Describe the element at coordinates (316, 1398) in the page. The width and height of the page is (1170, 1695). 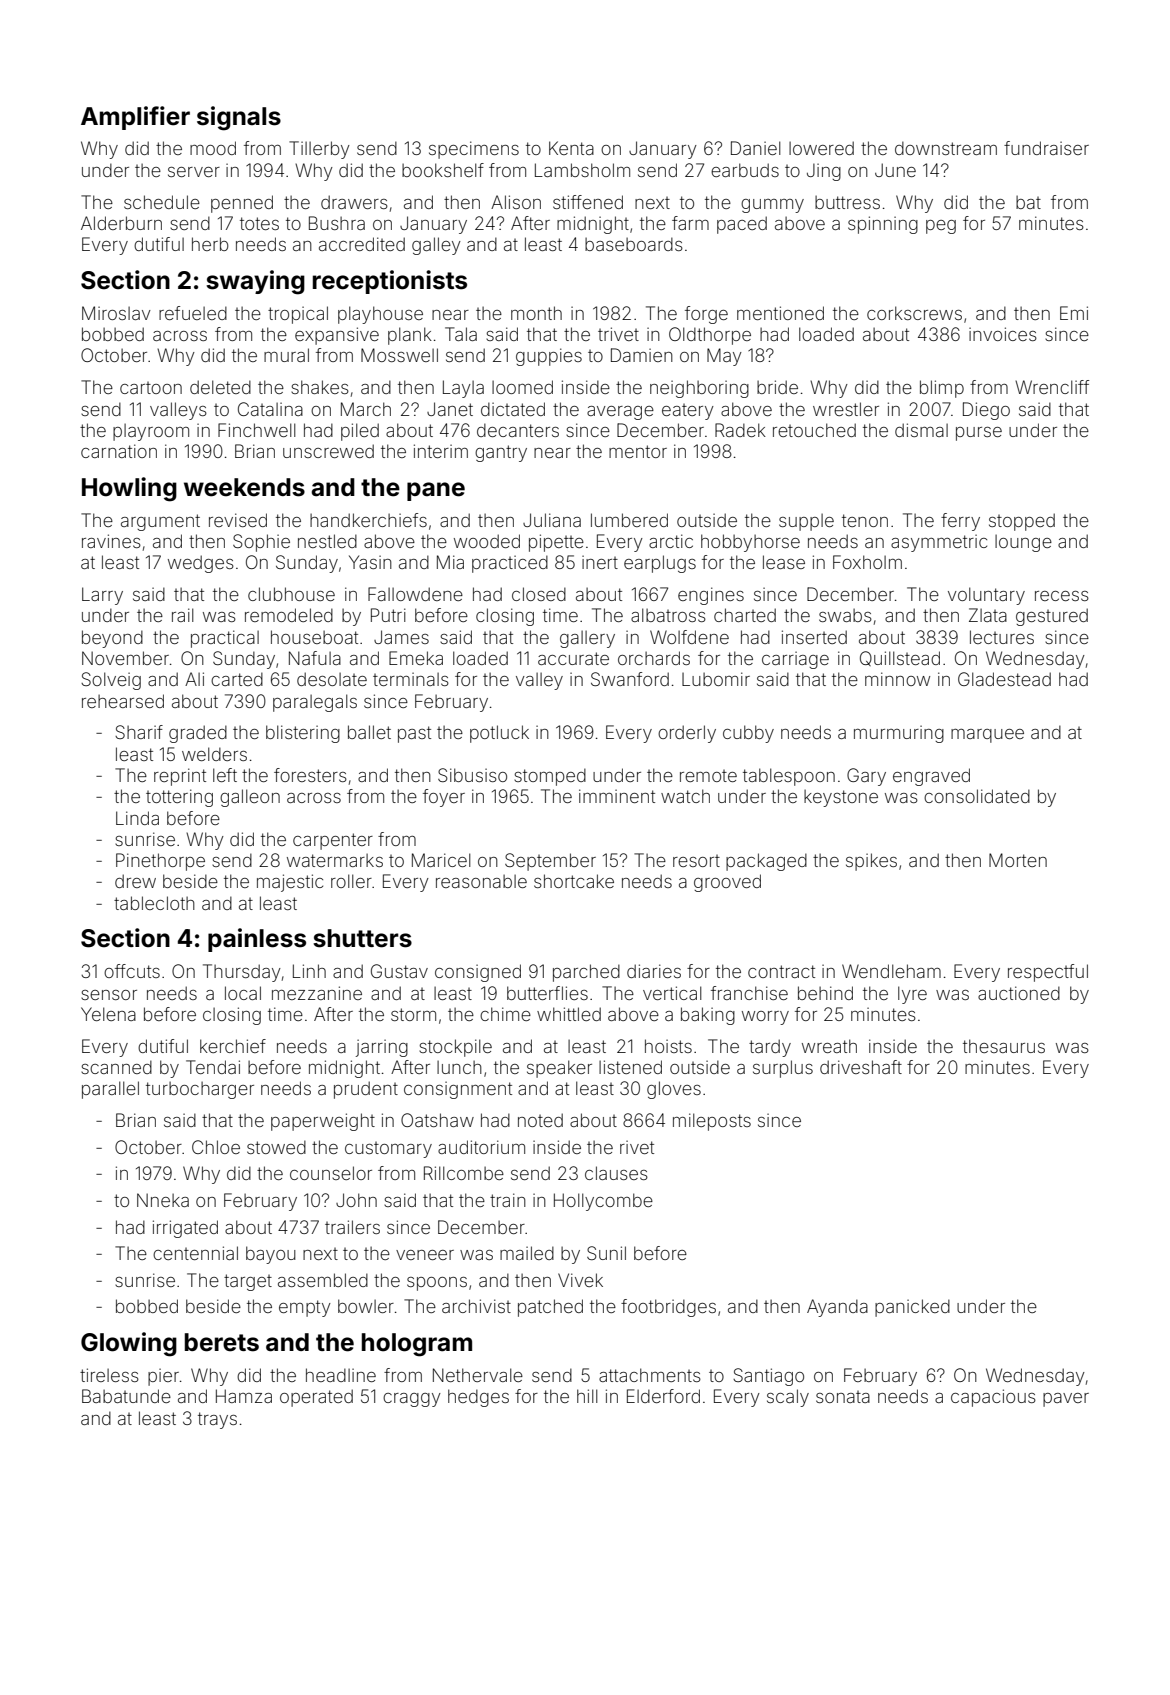
I see `operated` at that location.
